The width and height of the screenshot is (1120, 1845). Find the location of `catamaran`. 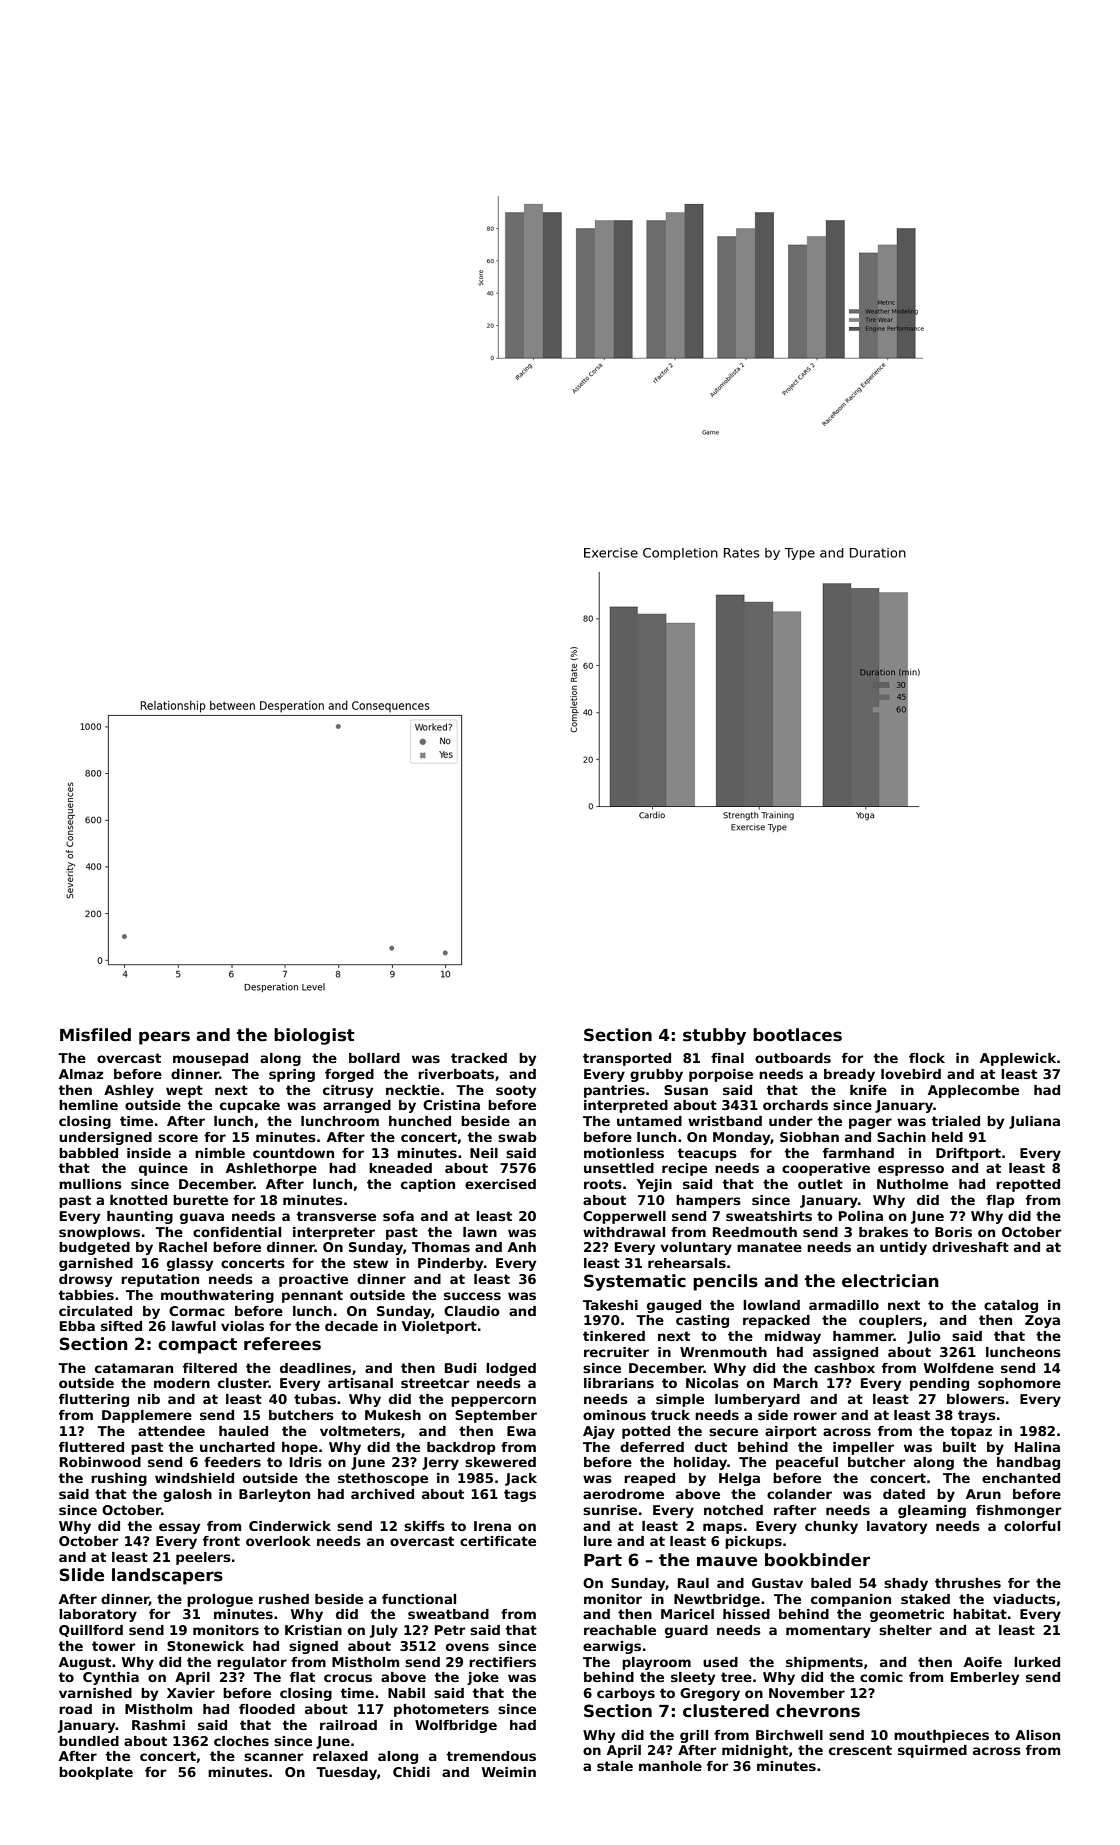

catamaran is located at coordinates (134, 1368).
